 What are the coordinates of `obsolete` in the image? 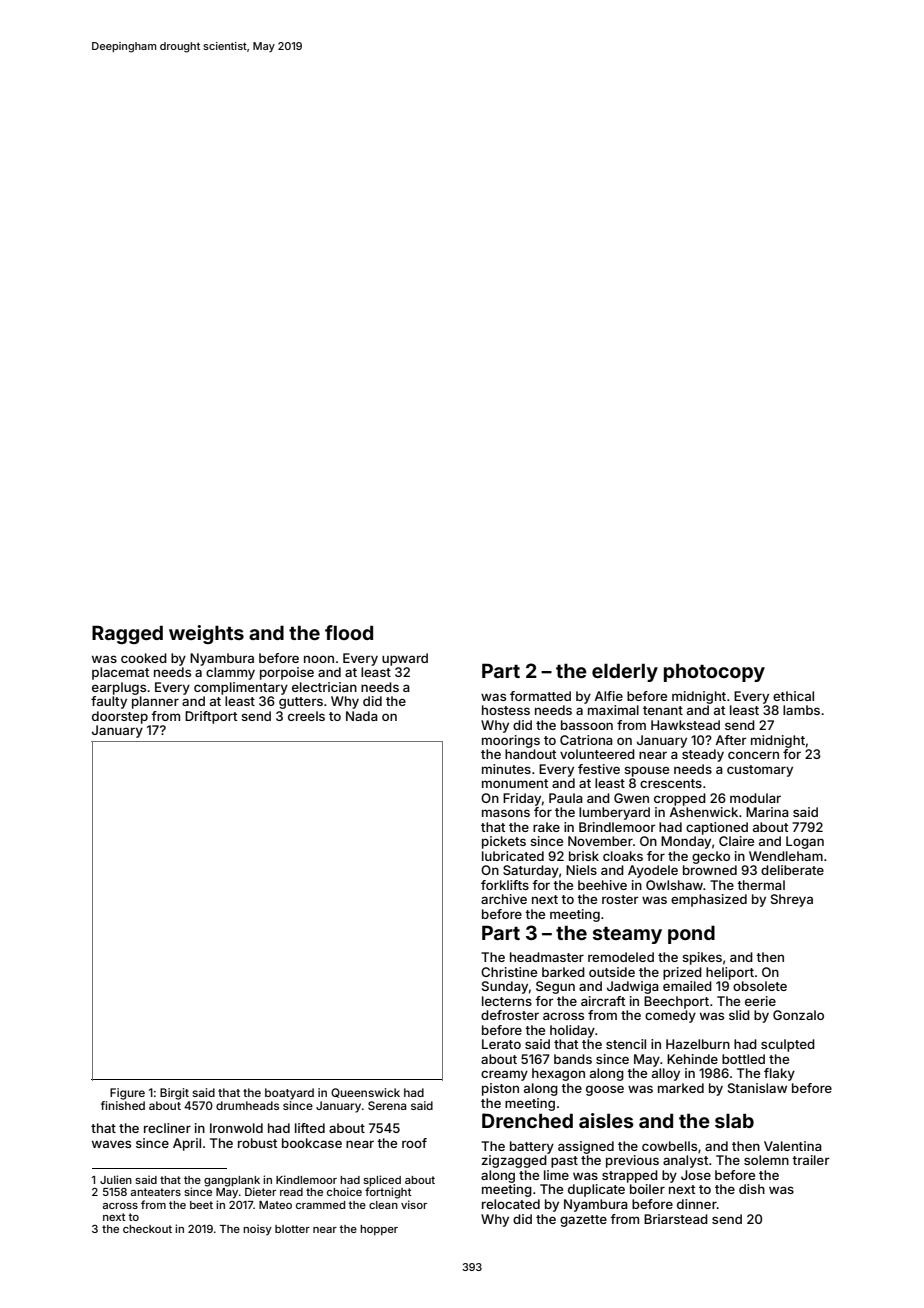 It's located at (760, 986).
